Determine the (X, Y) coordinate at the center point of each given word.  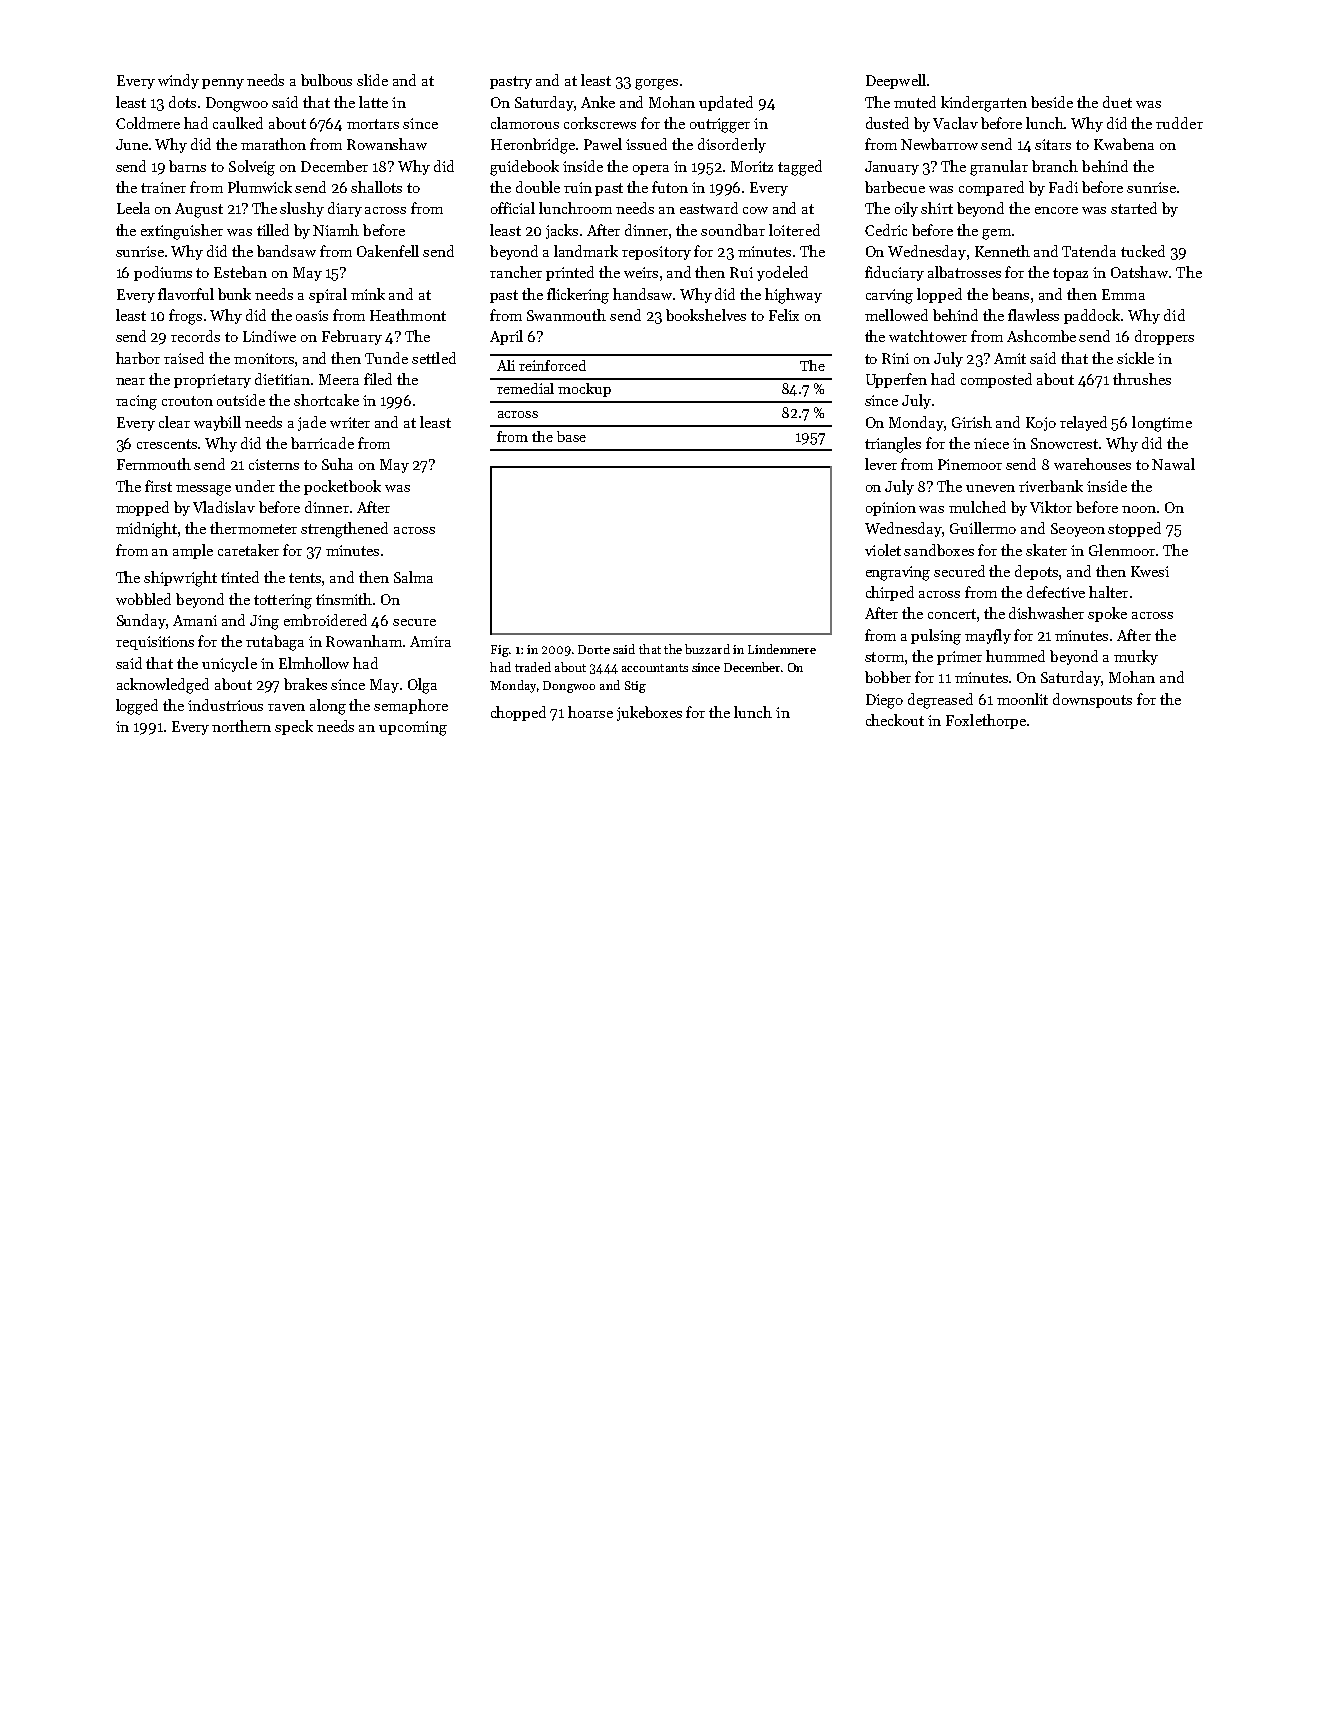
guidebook (524, 168)
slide (372, 80)
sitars (1053, 144)
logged (137, 707)
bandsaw (286, 251)
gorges (656, 84)
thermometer (253, 528)
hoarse (590, 712)
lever (881, 464)
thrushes (1142, 379)
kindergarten (984, 104)
